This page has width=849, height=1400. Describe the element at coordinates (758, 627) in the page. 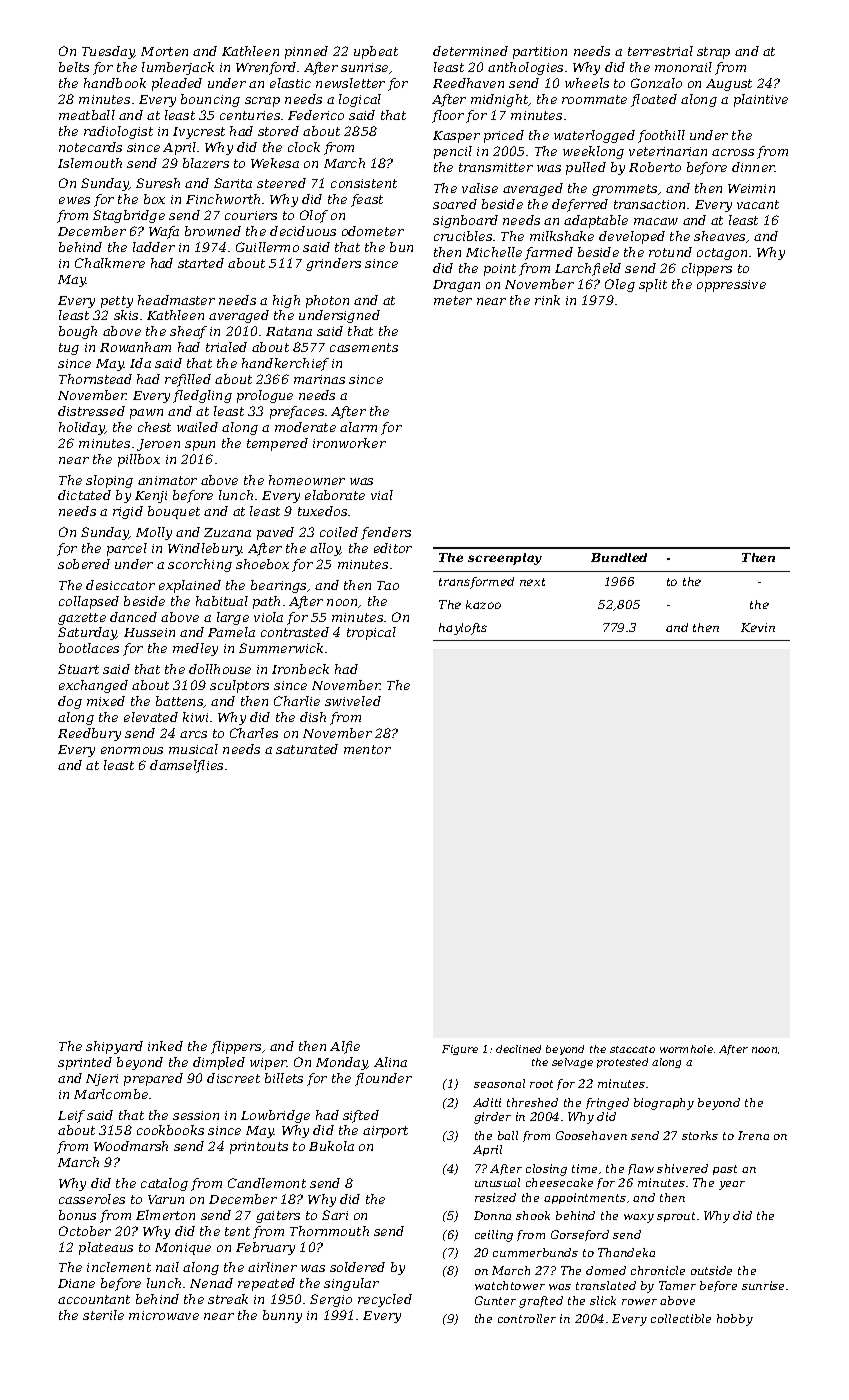

I see `Kevin` at that location.
